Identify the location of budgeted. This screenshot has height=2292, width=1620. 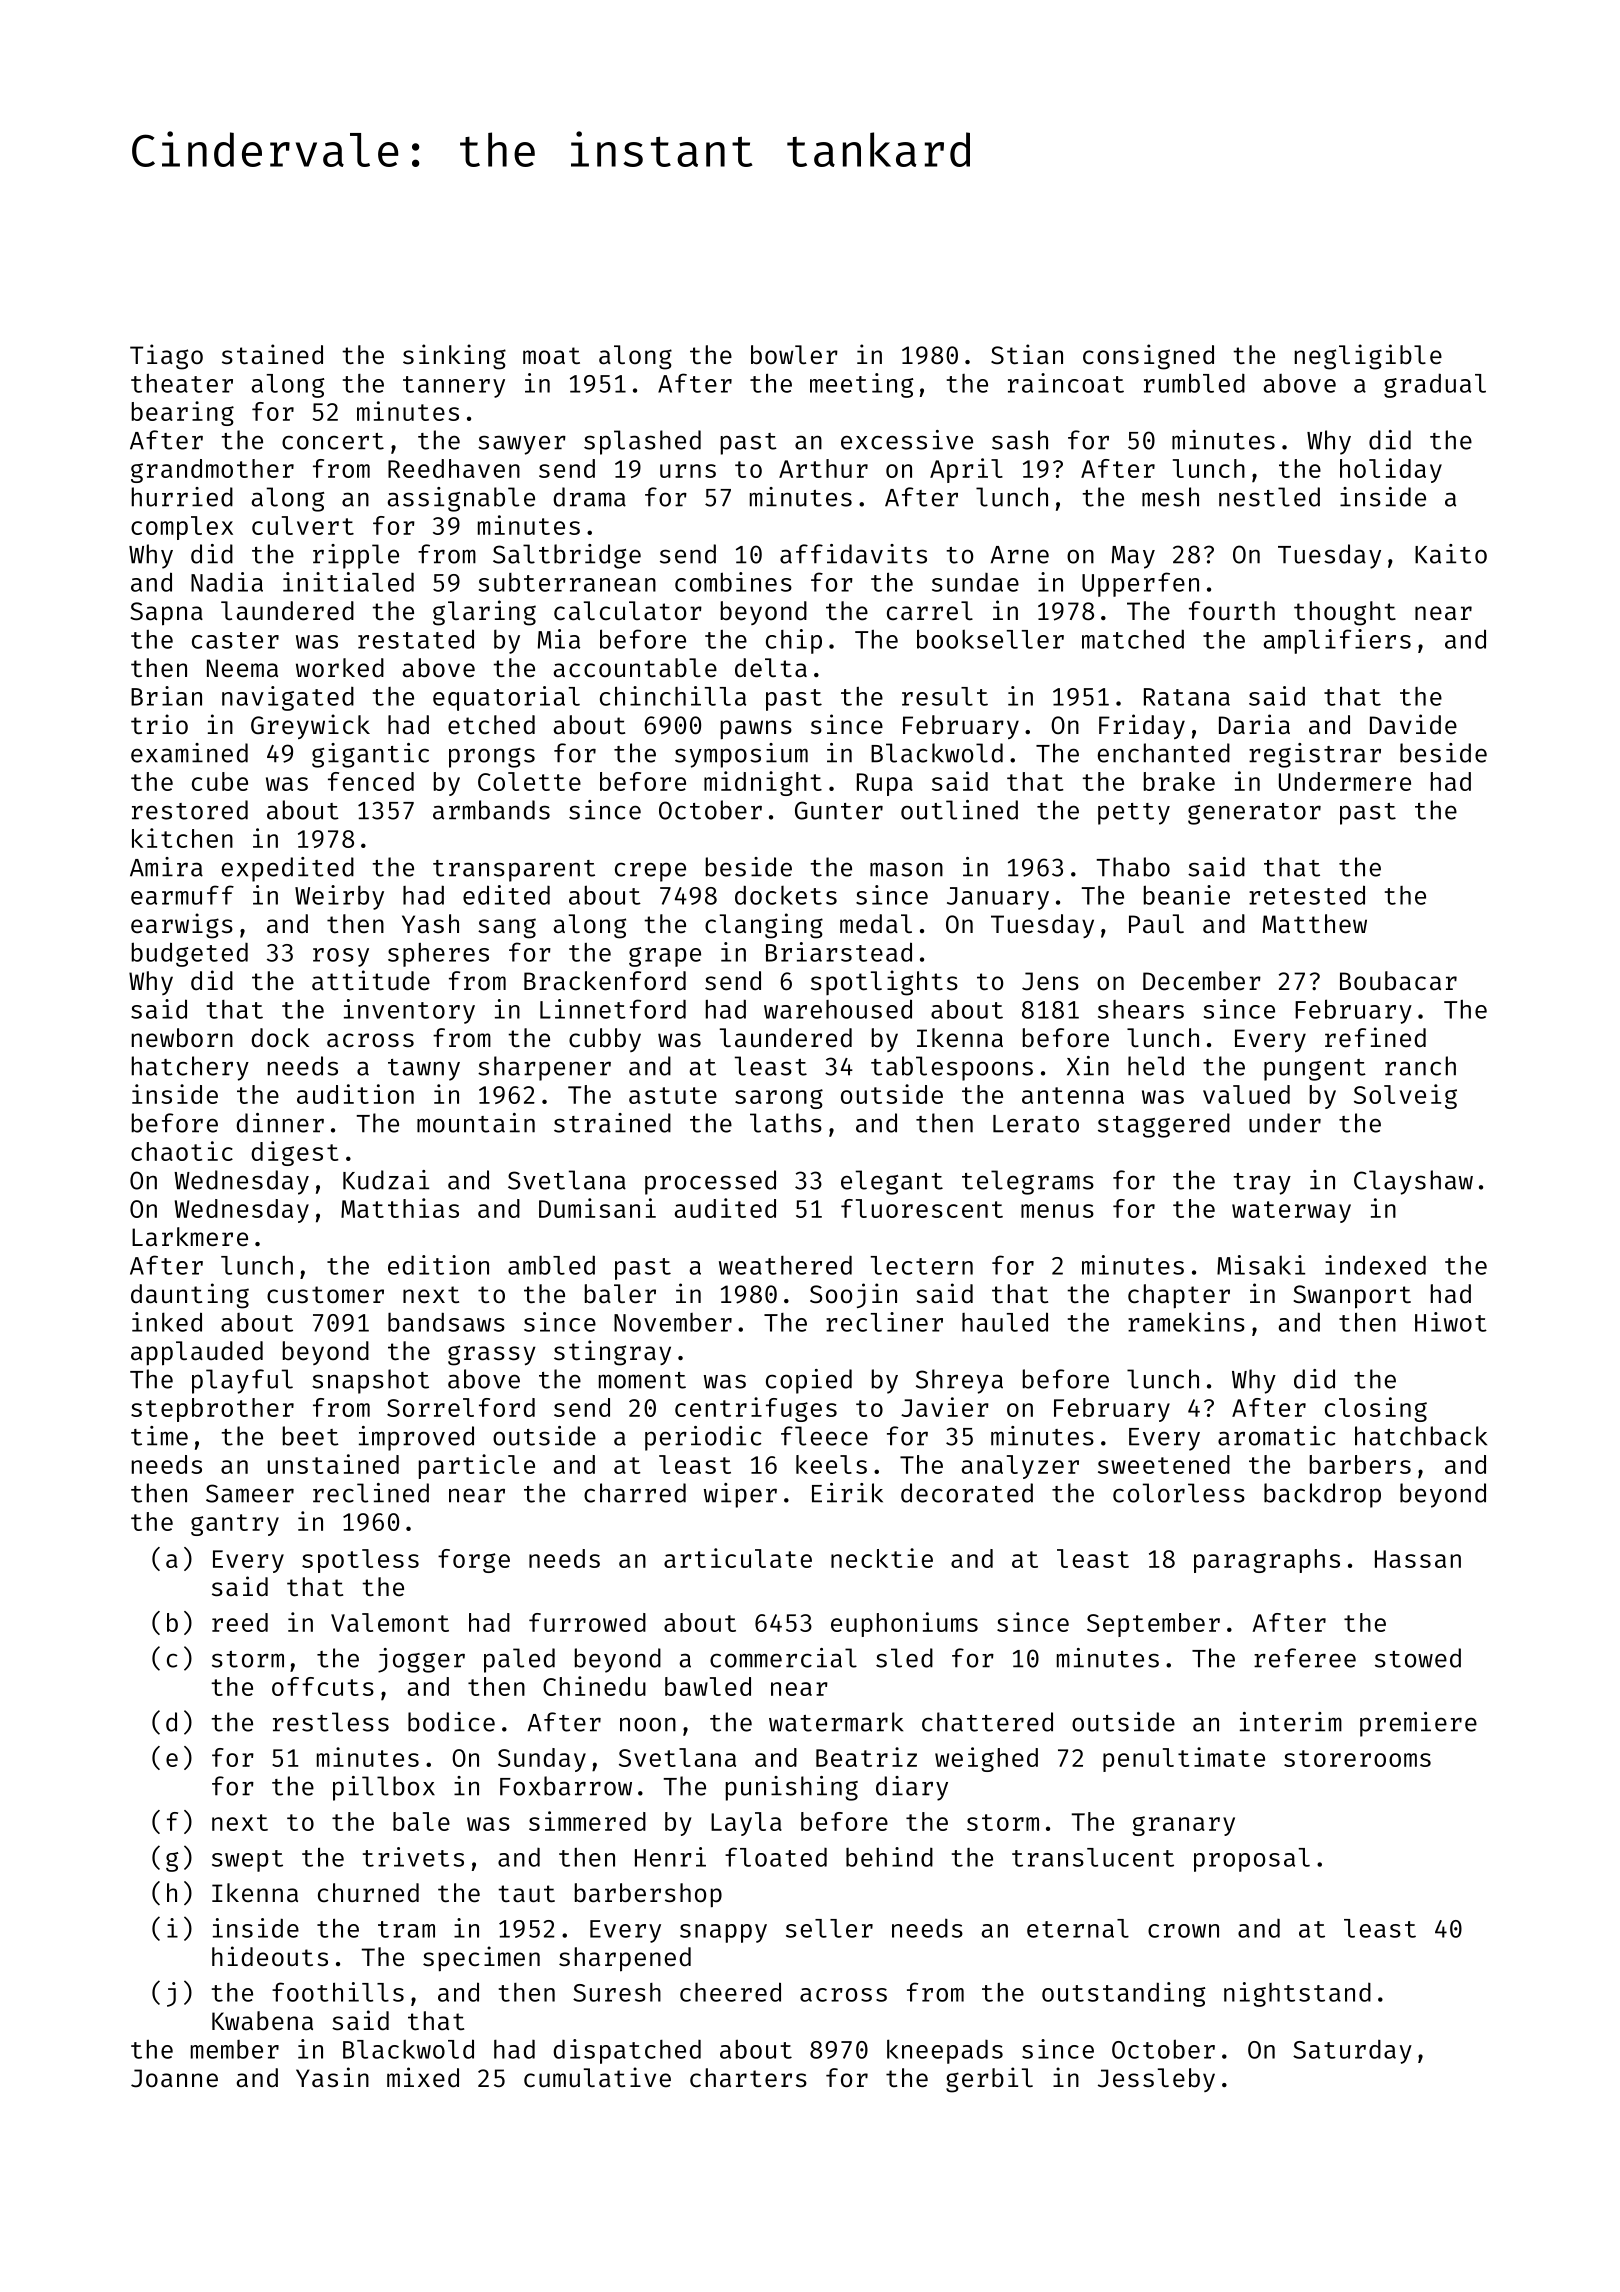
(190, 954).
